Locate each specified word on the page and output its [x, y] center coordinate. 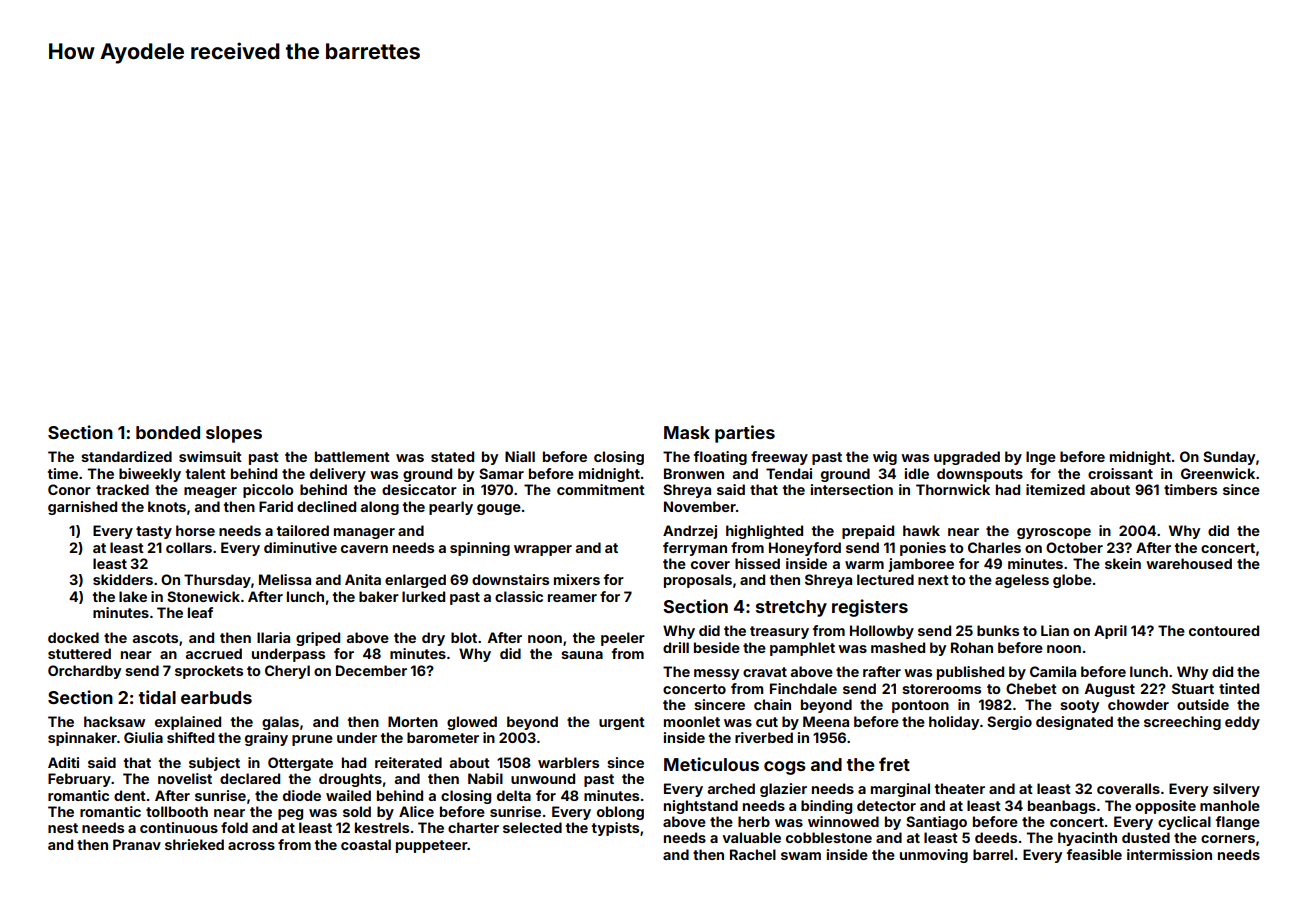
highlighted [764, 532]
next [933, 580]
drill [676, 647]
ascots [155, 638]
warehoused [1189, 563]
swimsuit [210, 456]
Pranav [137, 844]
